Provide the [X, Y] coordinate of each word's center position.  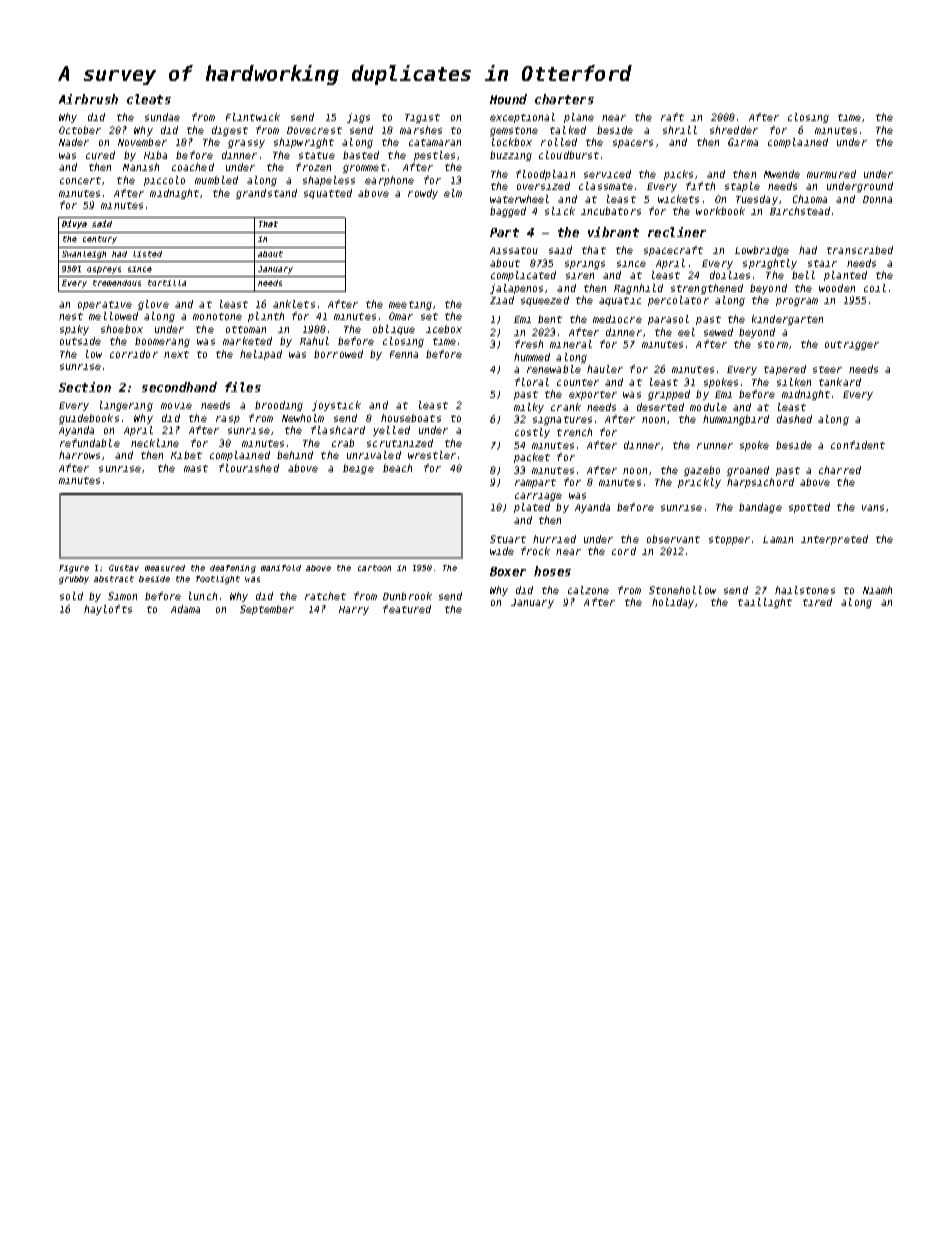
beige [358, 469]
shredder [734, 130]
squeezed [545, 301]
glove [153, 305]
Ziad [502, 300]
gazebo [702, 471]
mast [196, 468]
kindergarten [787, 320]
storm [773, 344]
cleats [149, 99]
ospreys [104, 270]
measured [165, 568]
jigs [358, 118]
